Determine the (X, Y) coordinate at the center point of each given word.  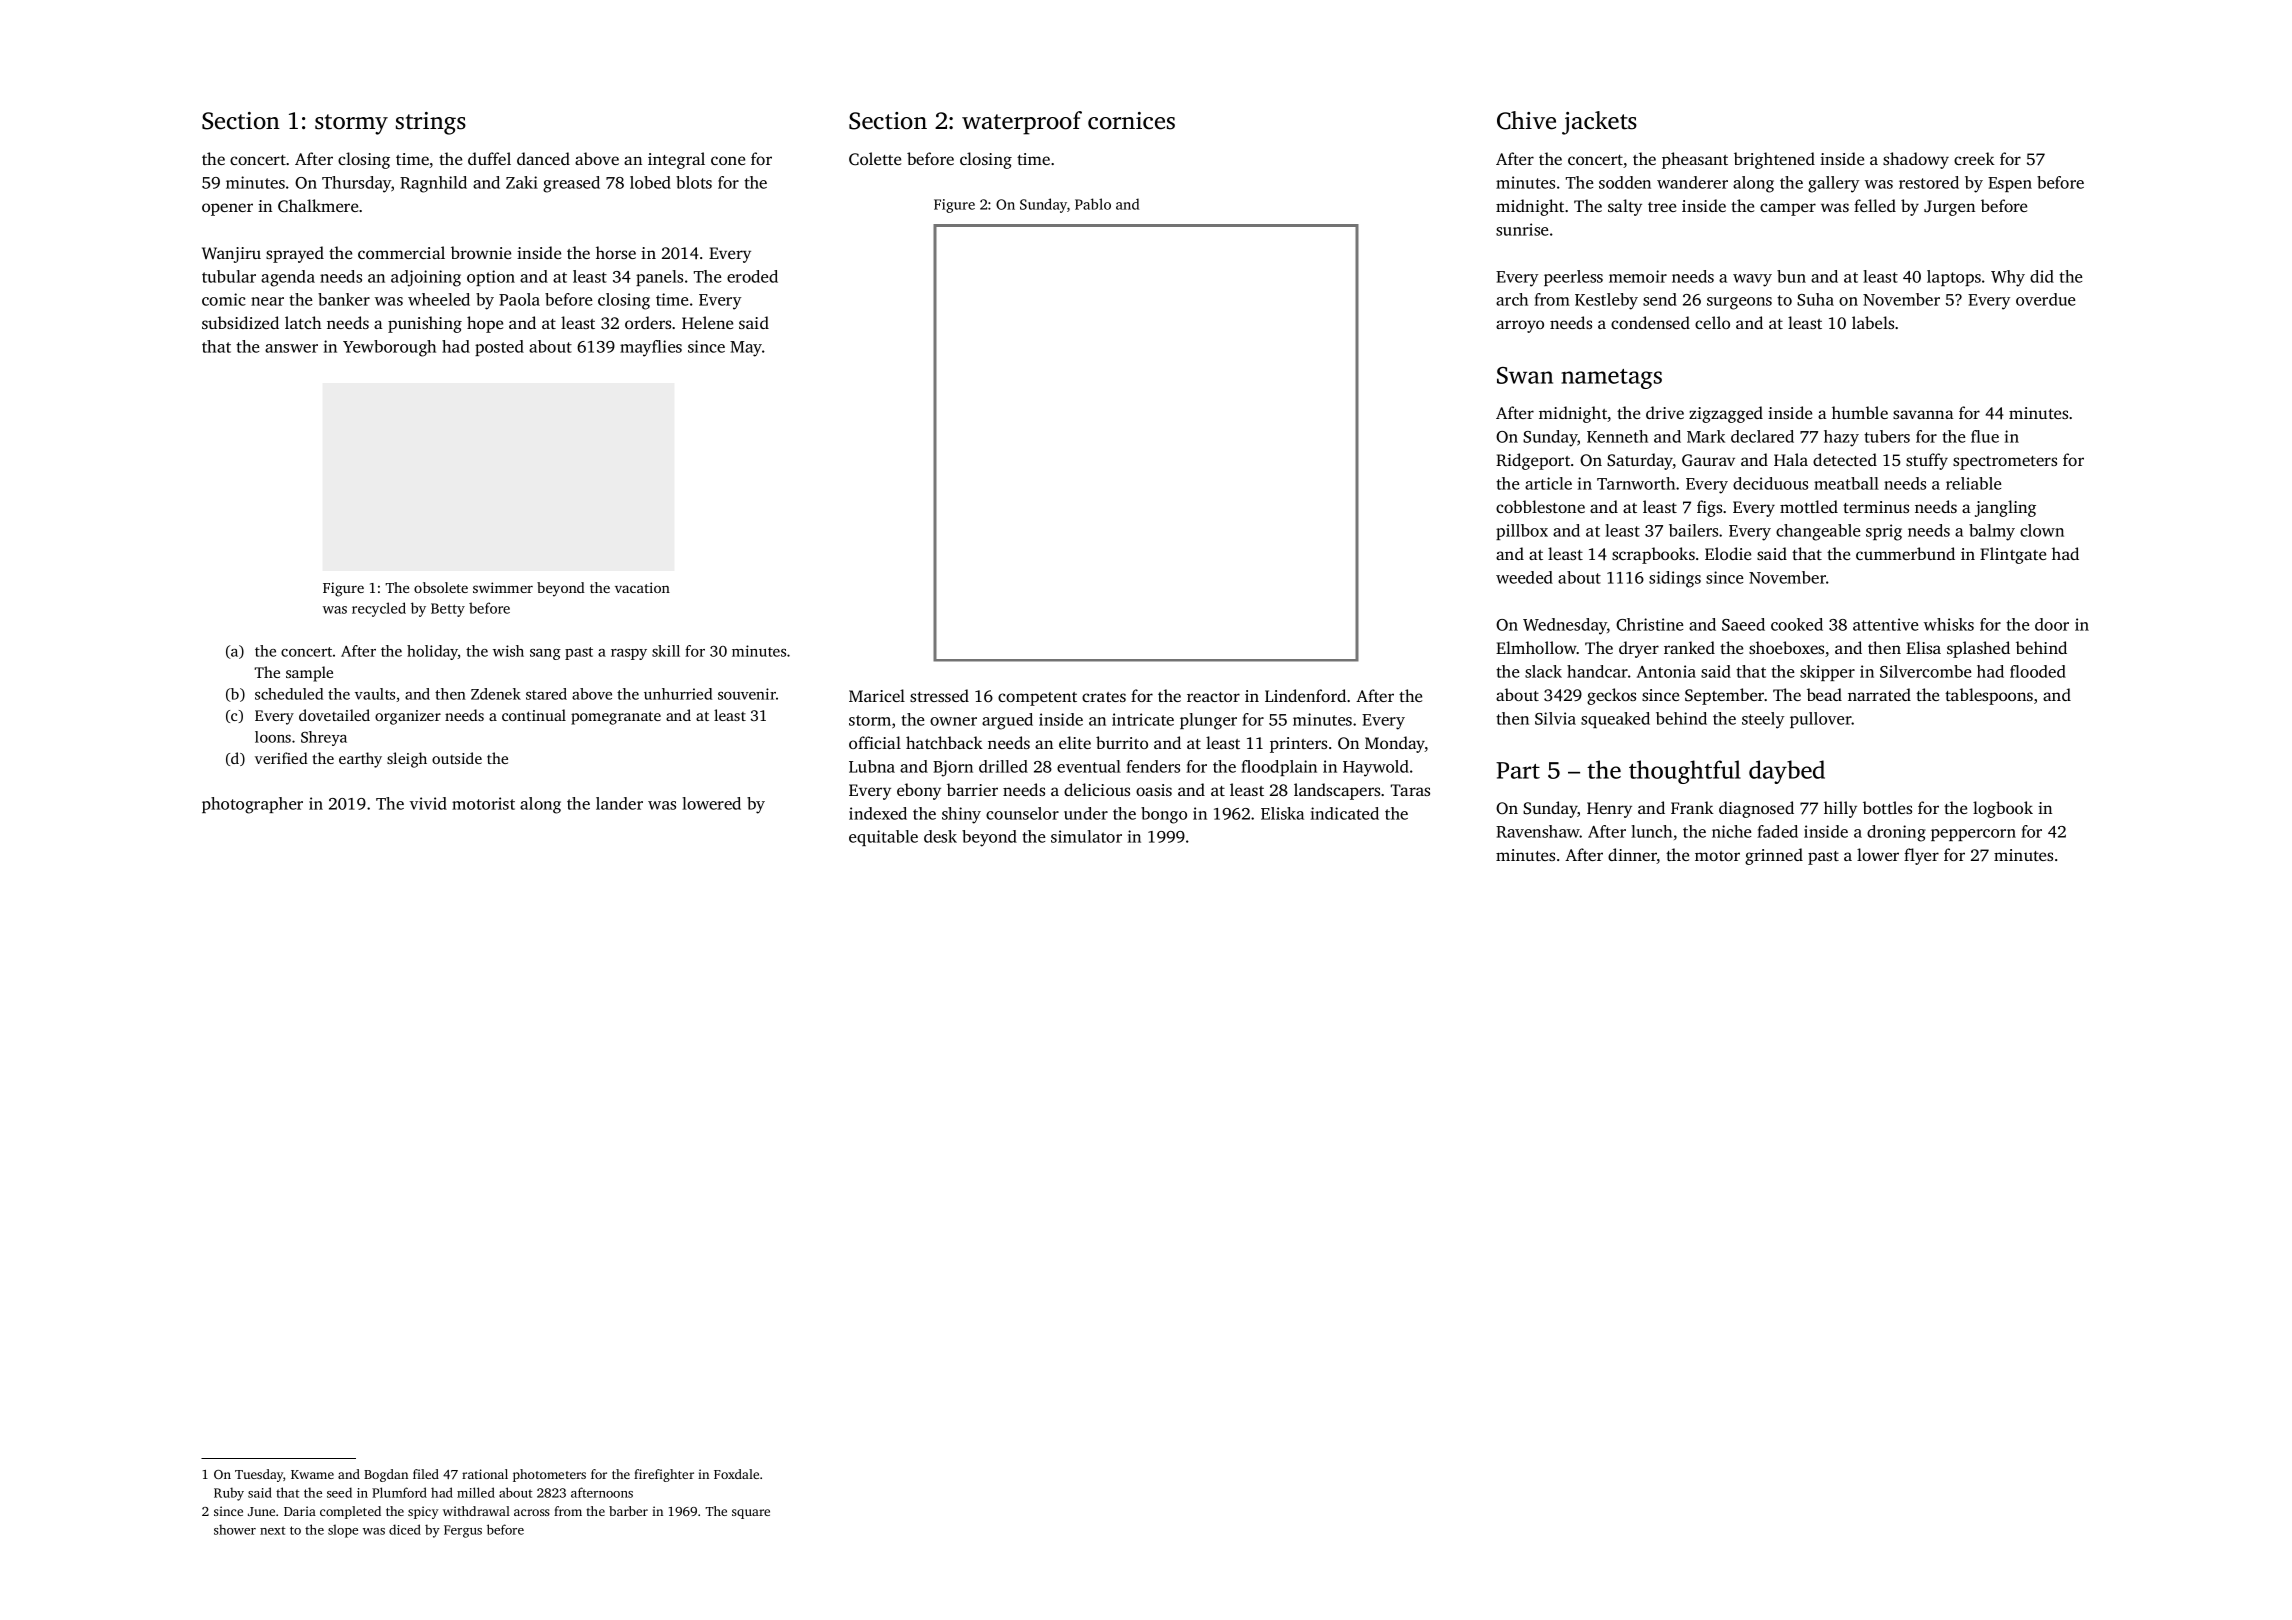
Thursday (356, 184)
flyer (1921, 856)
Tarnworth (1636, 483)
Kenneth (1617, 436)
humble (1860, 412)
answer (291, 348)
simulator (1086, 836)
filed (426, 1474)
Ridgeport (1533, 461)
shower (235, 1529)
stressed (939, 695)
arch (1512, 299)
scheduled (289, 694)
